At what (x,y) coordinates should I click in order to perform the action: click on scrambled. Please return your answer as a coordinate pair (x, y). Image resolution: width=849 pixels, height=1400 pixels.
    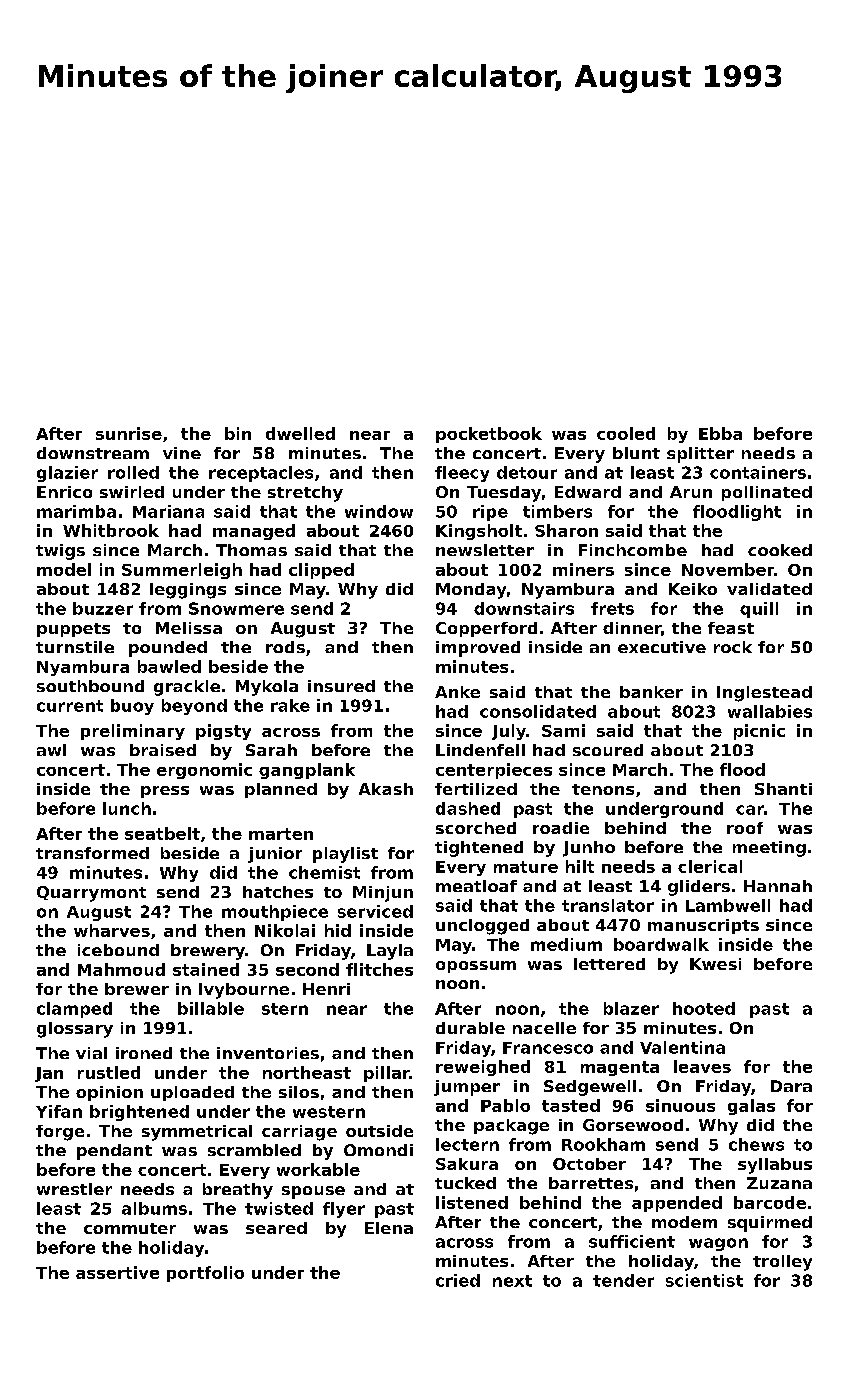
    Looking at the image, I should click on (254, 1150).
